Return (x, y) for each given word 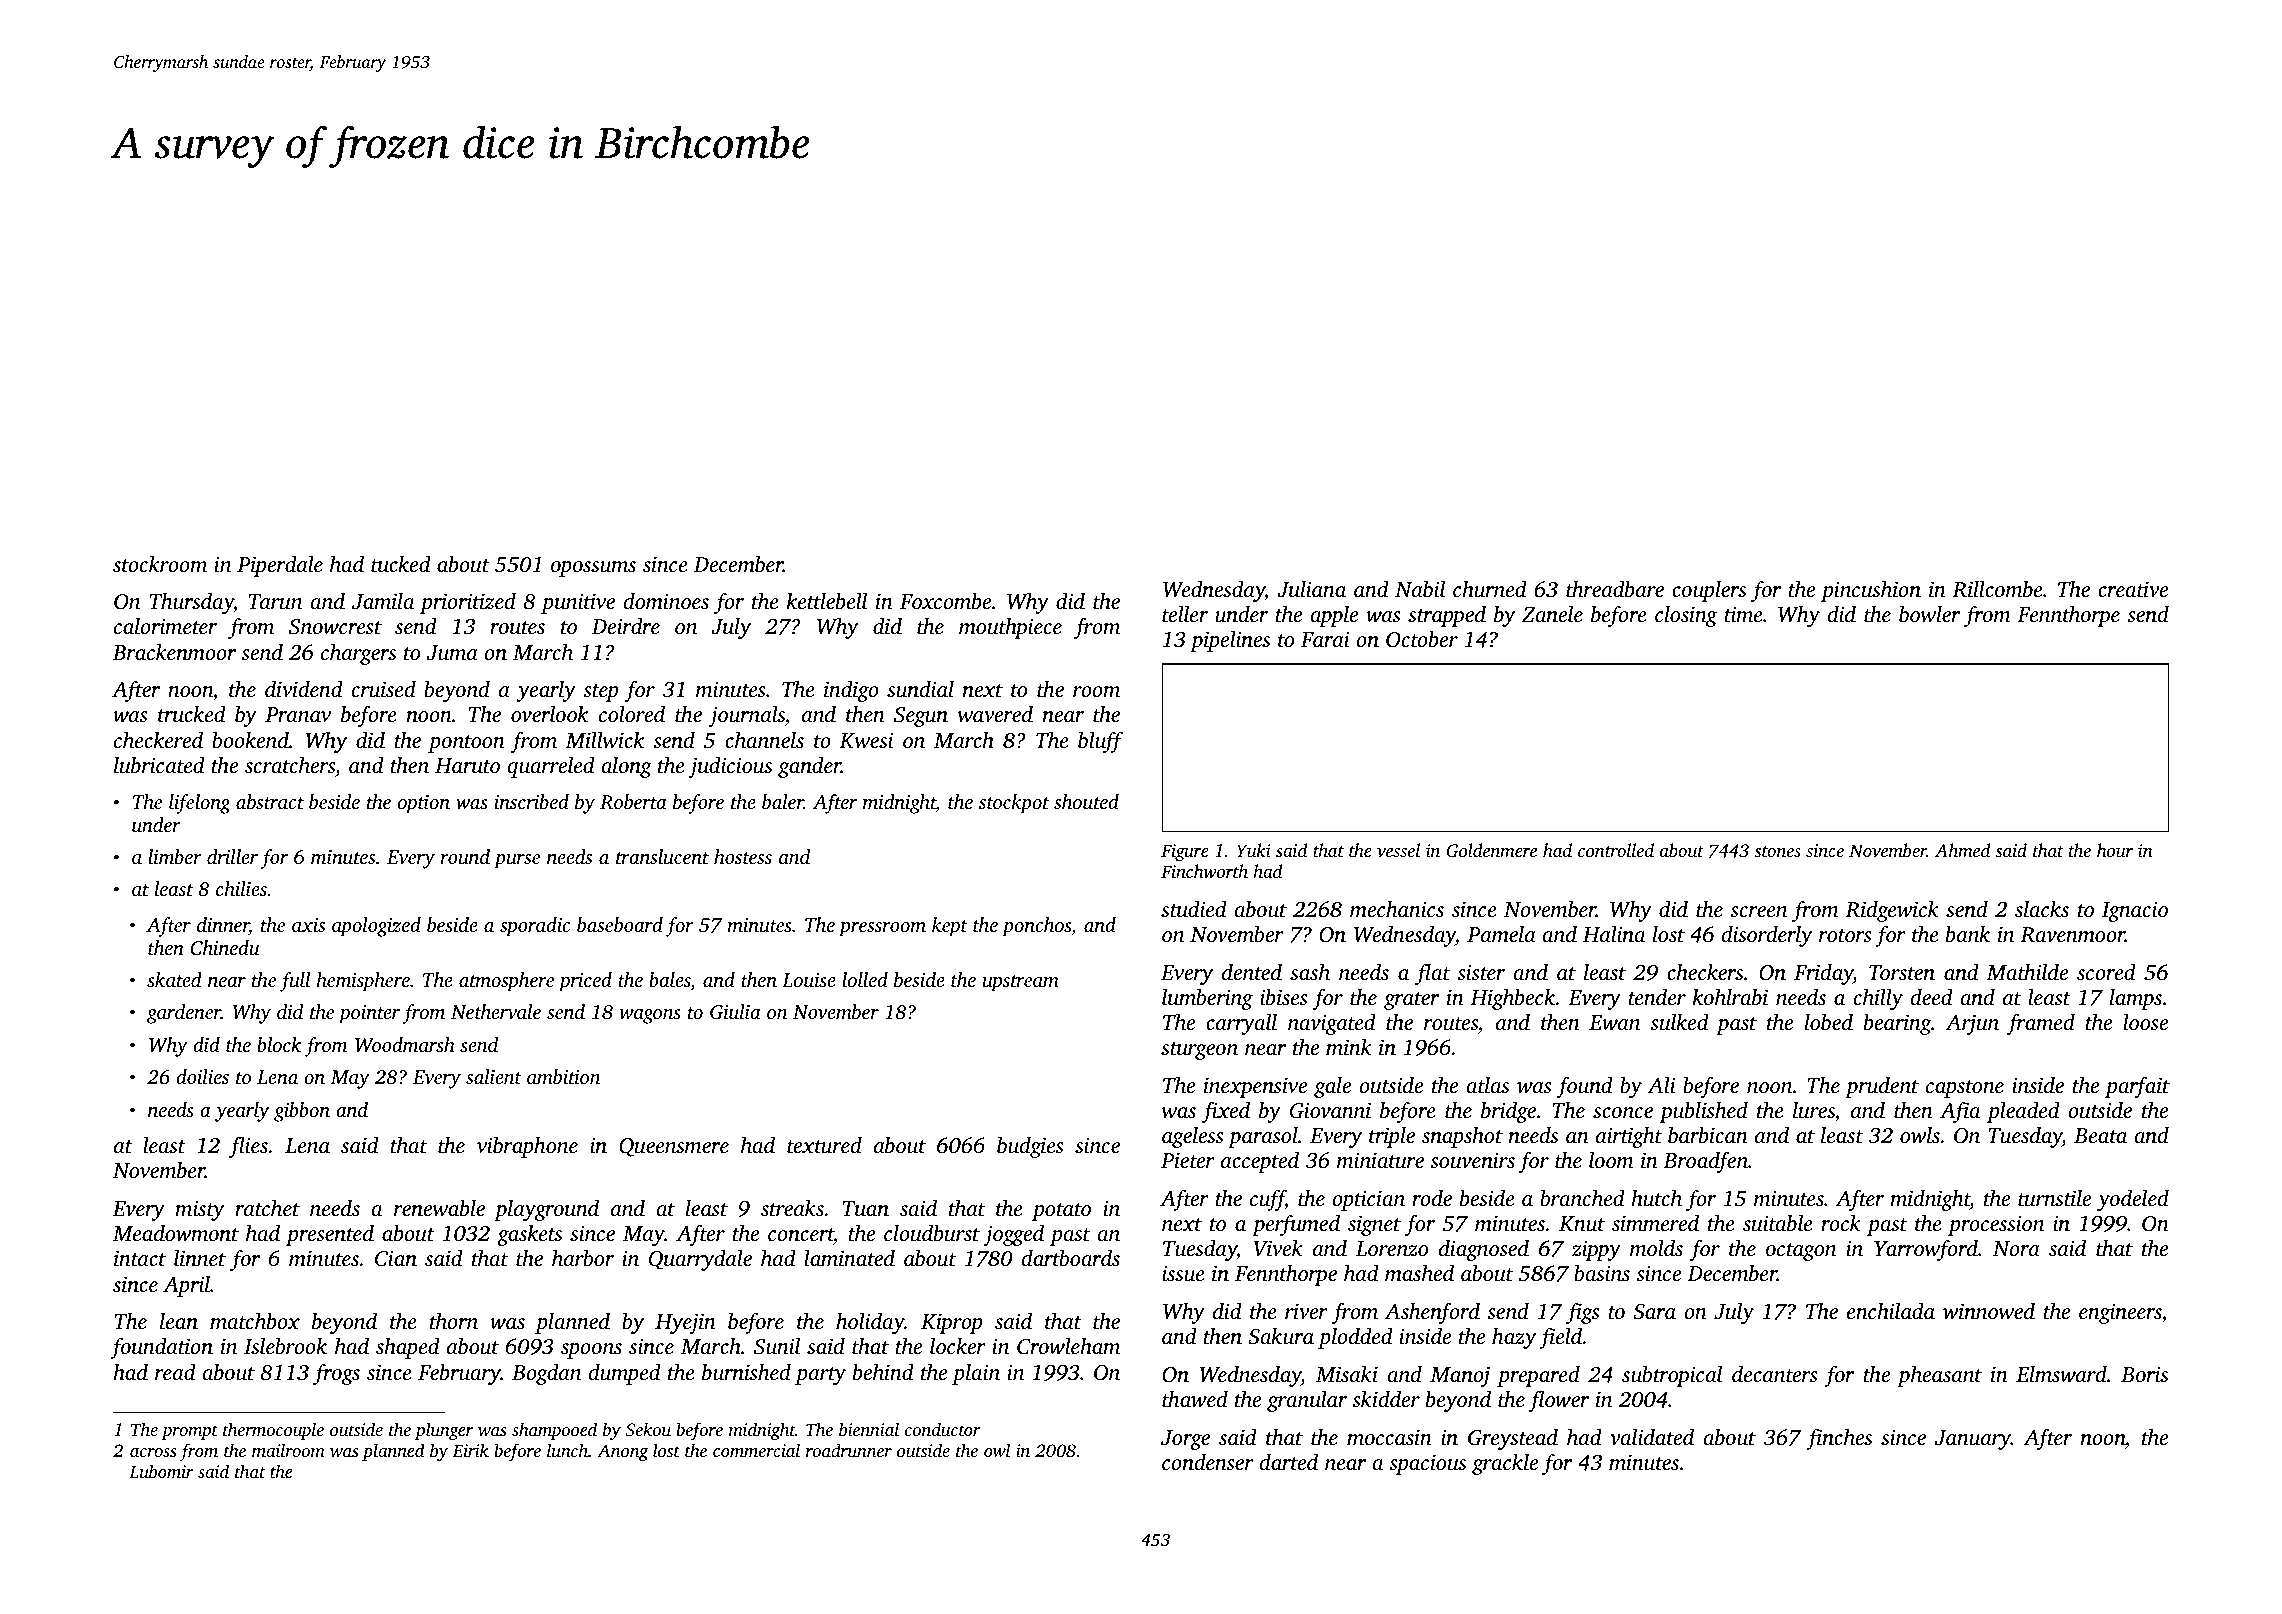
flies (248, 1147)
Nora (2016, 1248)
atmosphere (506, 982)
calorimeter (165, 626)
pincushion (1871, 591)
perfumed (1296, 1225)
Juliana (1311, 589)
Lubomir (161, 1471)
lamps (2136, 999)
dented (1252, 972)
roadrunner (849, 1450)
